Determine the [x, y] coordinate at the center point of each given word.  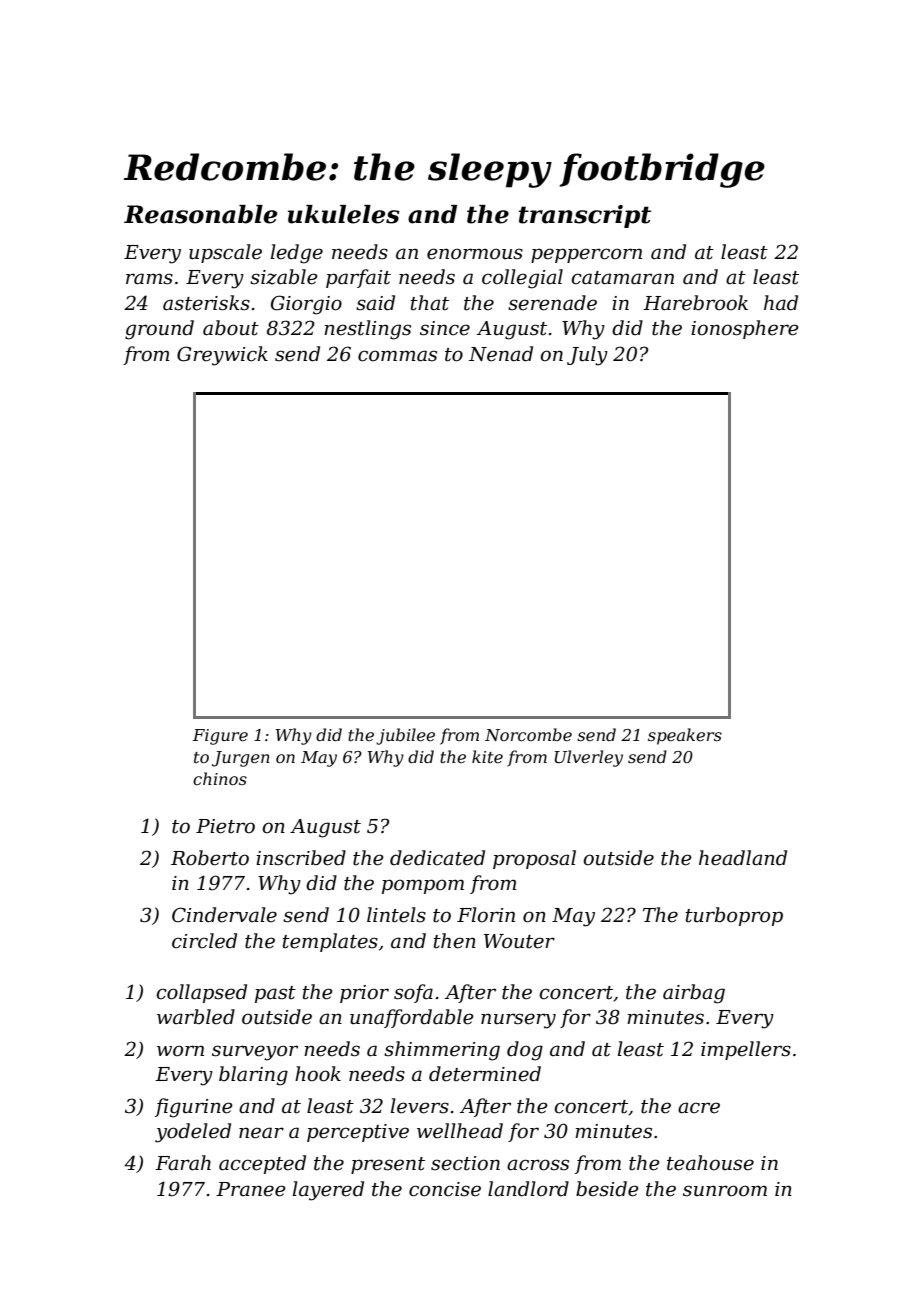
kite [487, 756]
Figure [220, 737]
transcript [585, 216]
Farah [183, 1163]
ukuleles [344, 214]
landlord [528, 1189]
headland [743, 858]
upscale [225, 253]
